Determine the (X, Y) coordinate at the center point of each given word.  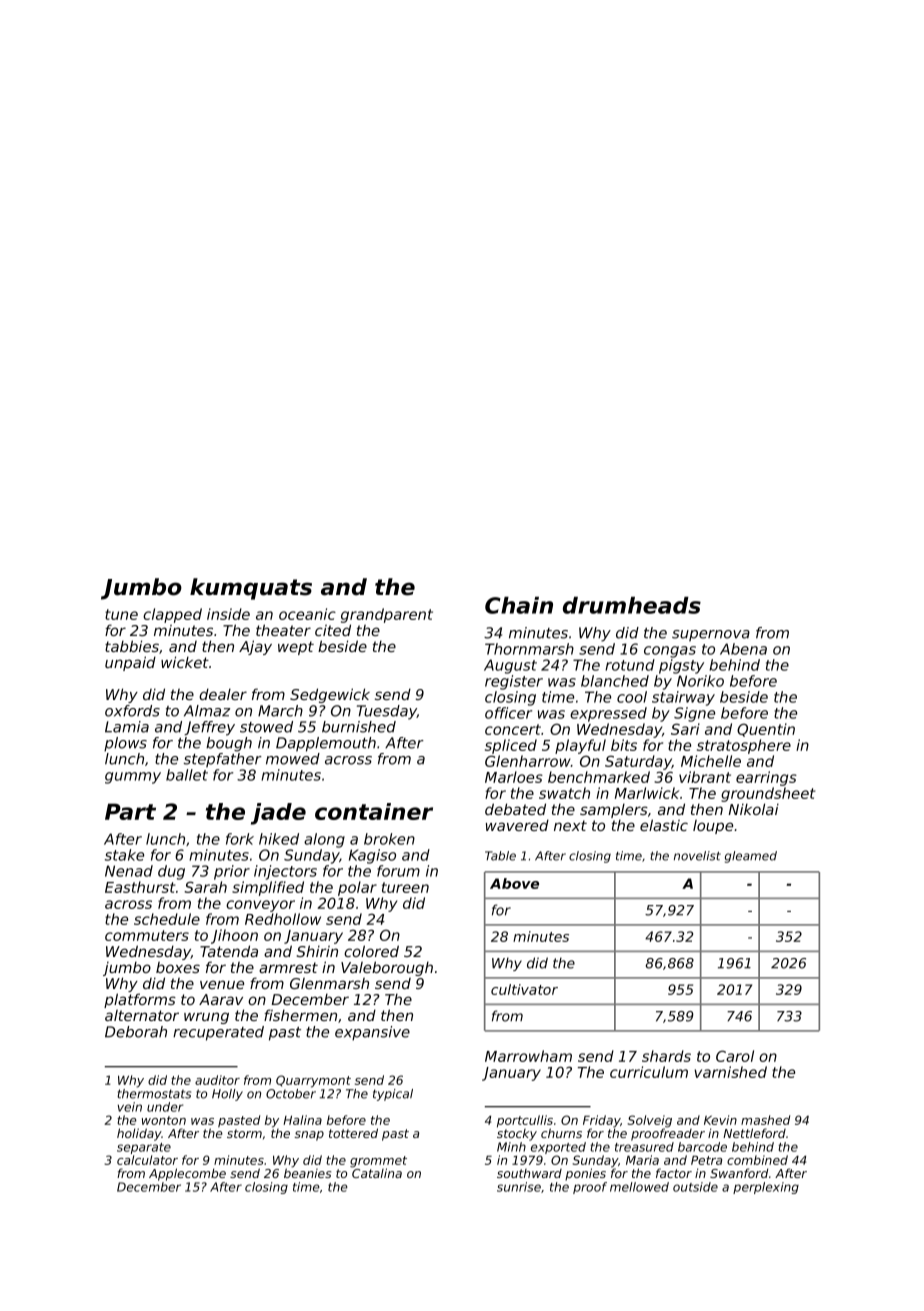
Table (500, 856)
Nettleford (754, 1133)
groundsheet (768, 794)
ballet (187, 775)
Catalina (377, 1173)
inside (228, 614)
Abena (743, 649)
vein (130, 1107)
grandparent (387, 615)
